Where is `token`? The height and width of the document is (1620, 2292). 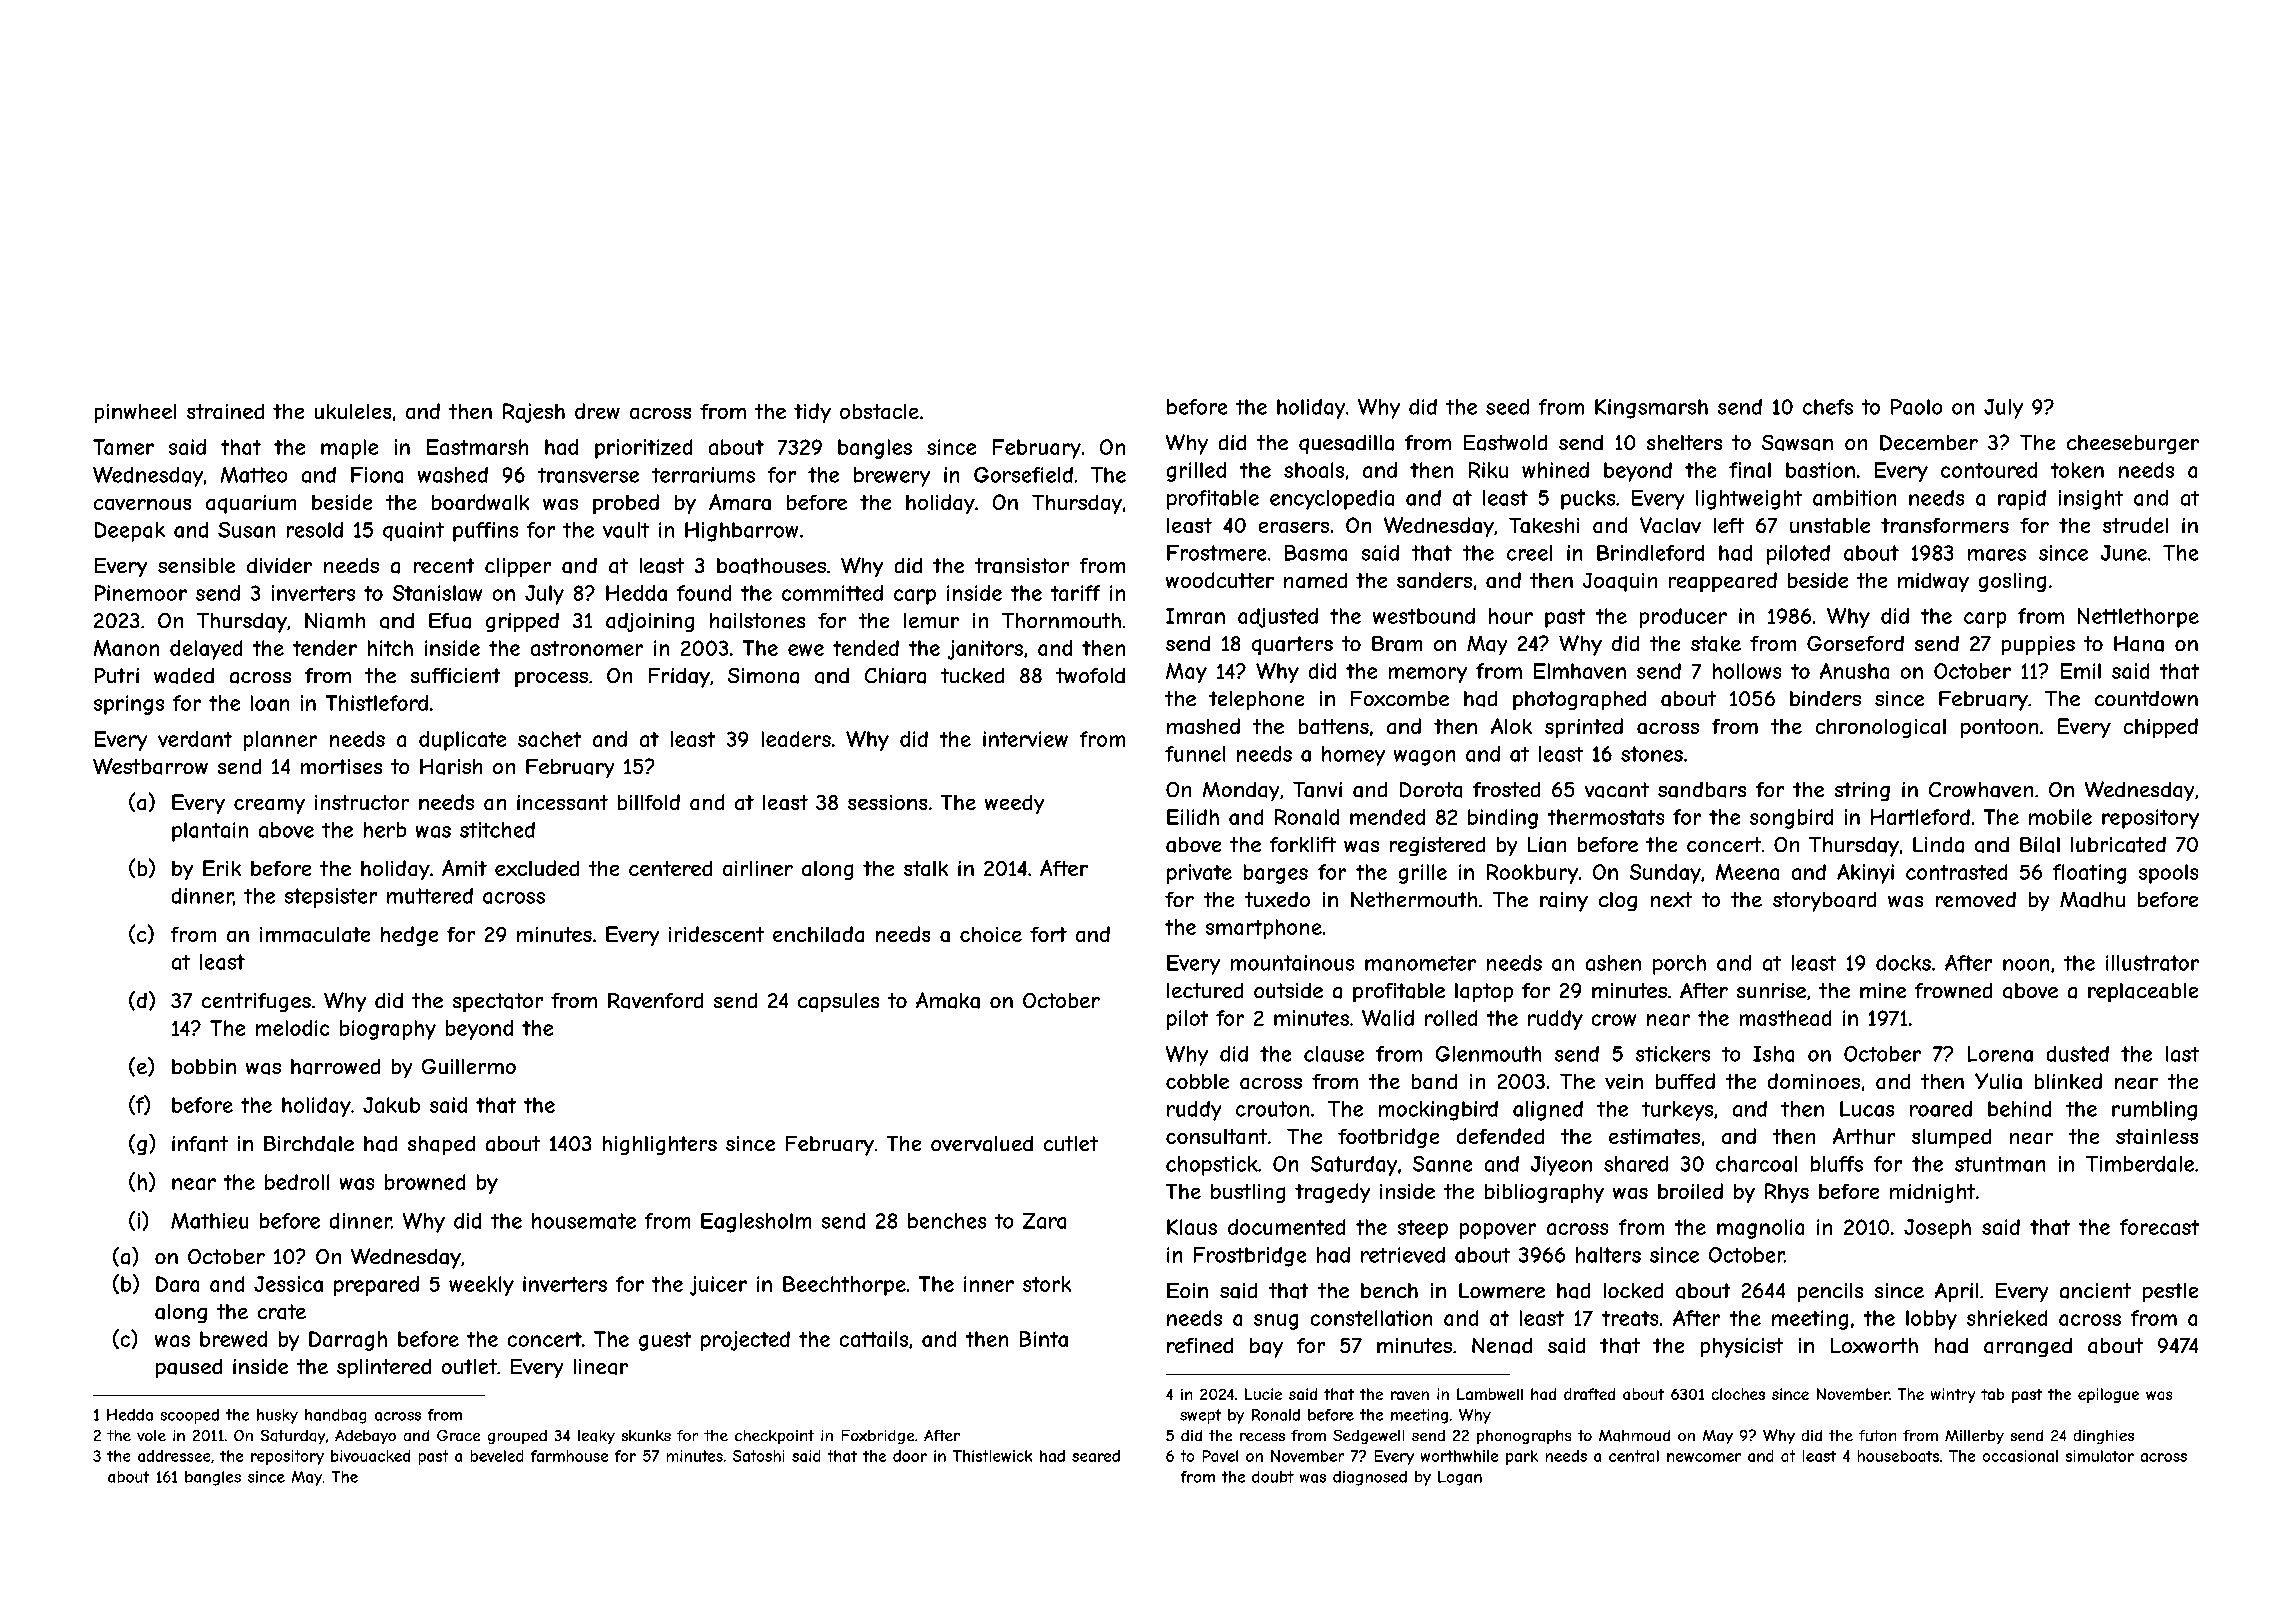
token is located at coordinates (2077, 470).
